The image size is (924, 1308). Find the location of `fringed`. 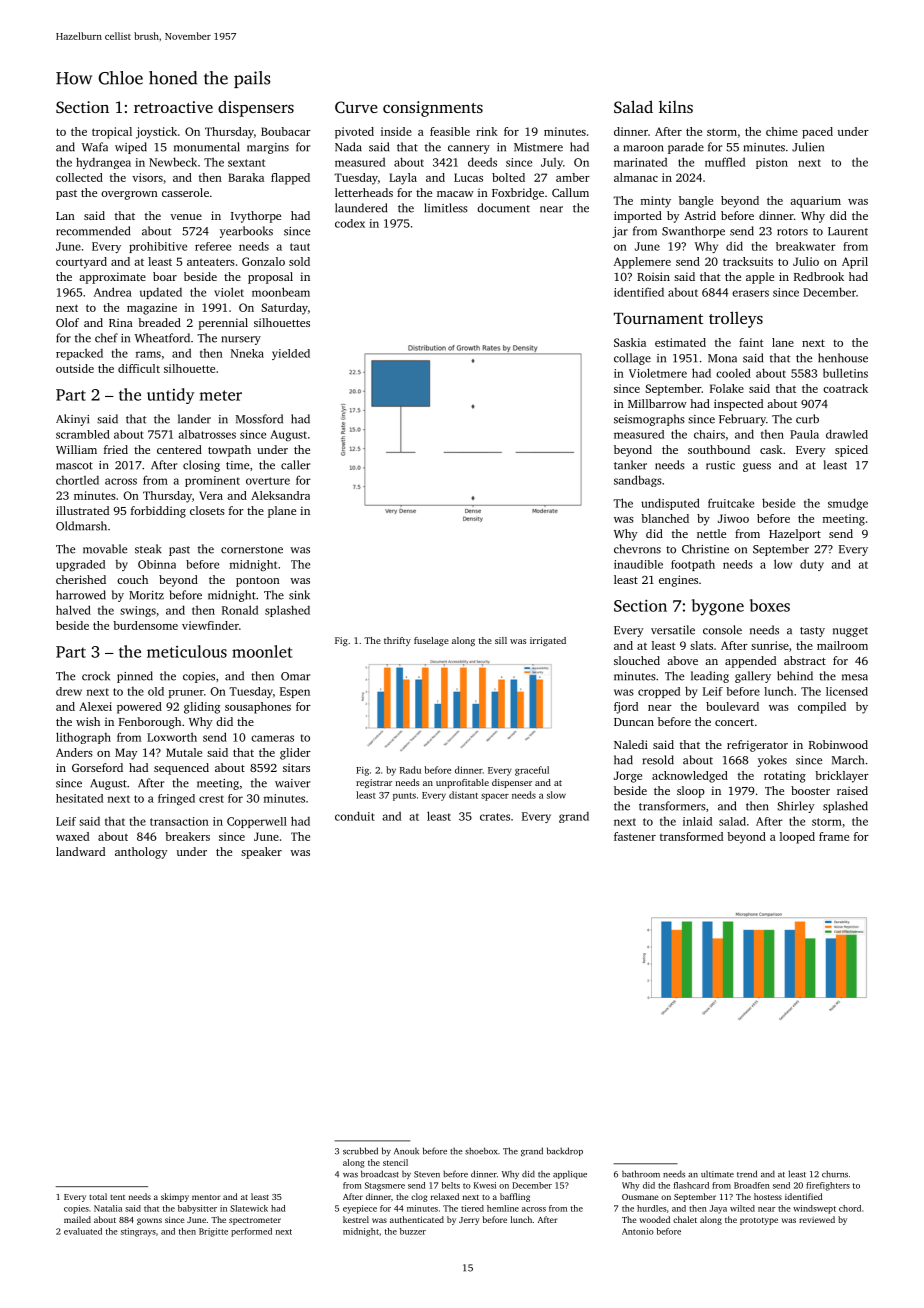

fringed is located at coordinates (176, 799).
